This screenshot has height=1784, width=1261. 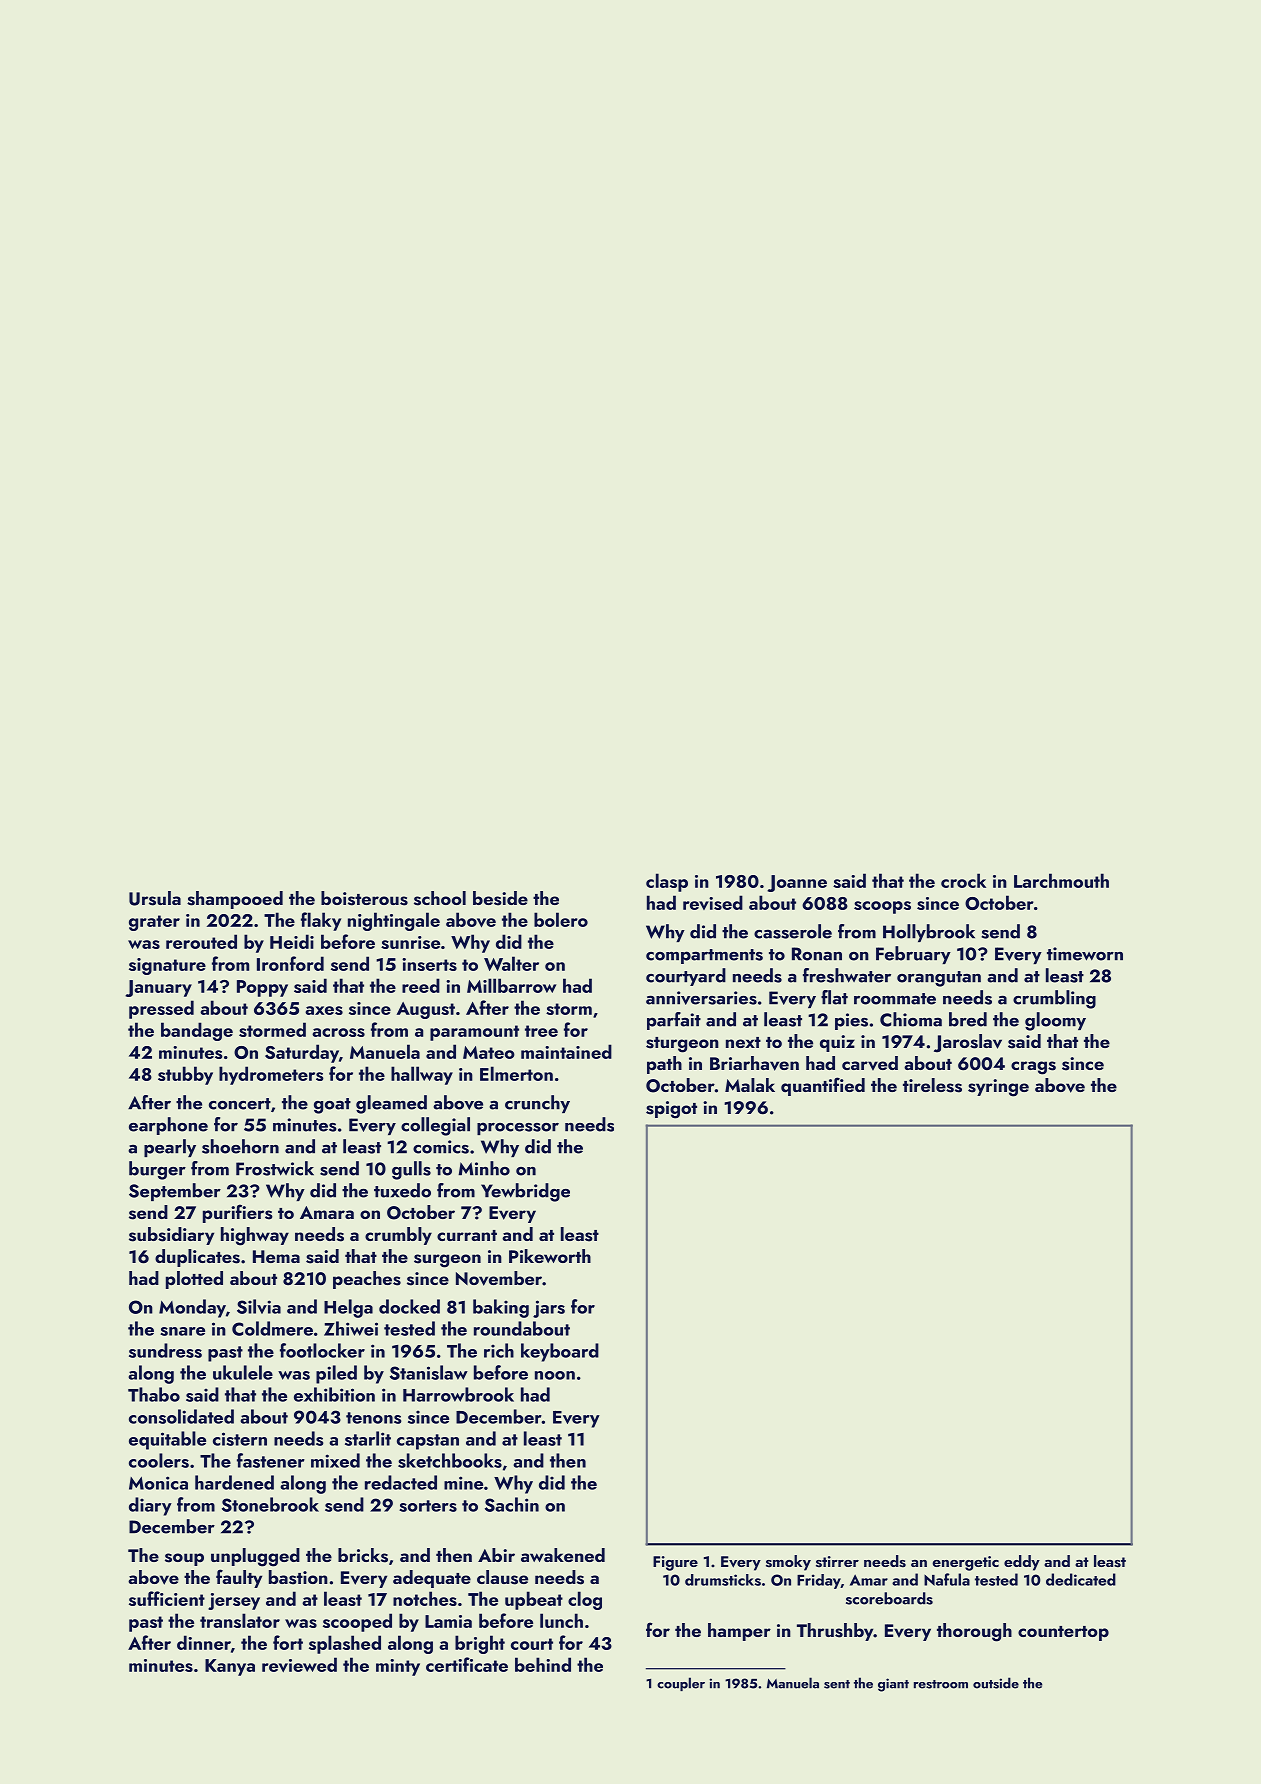 I want to click on eddy, so click(x=1022, y=1563).
